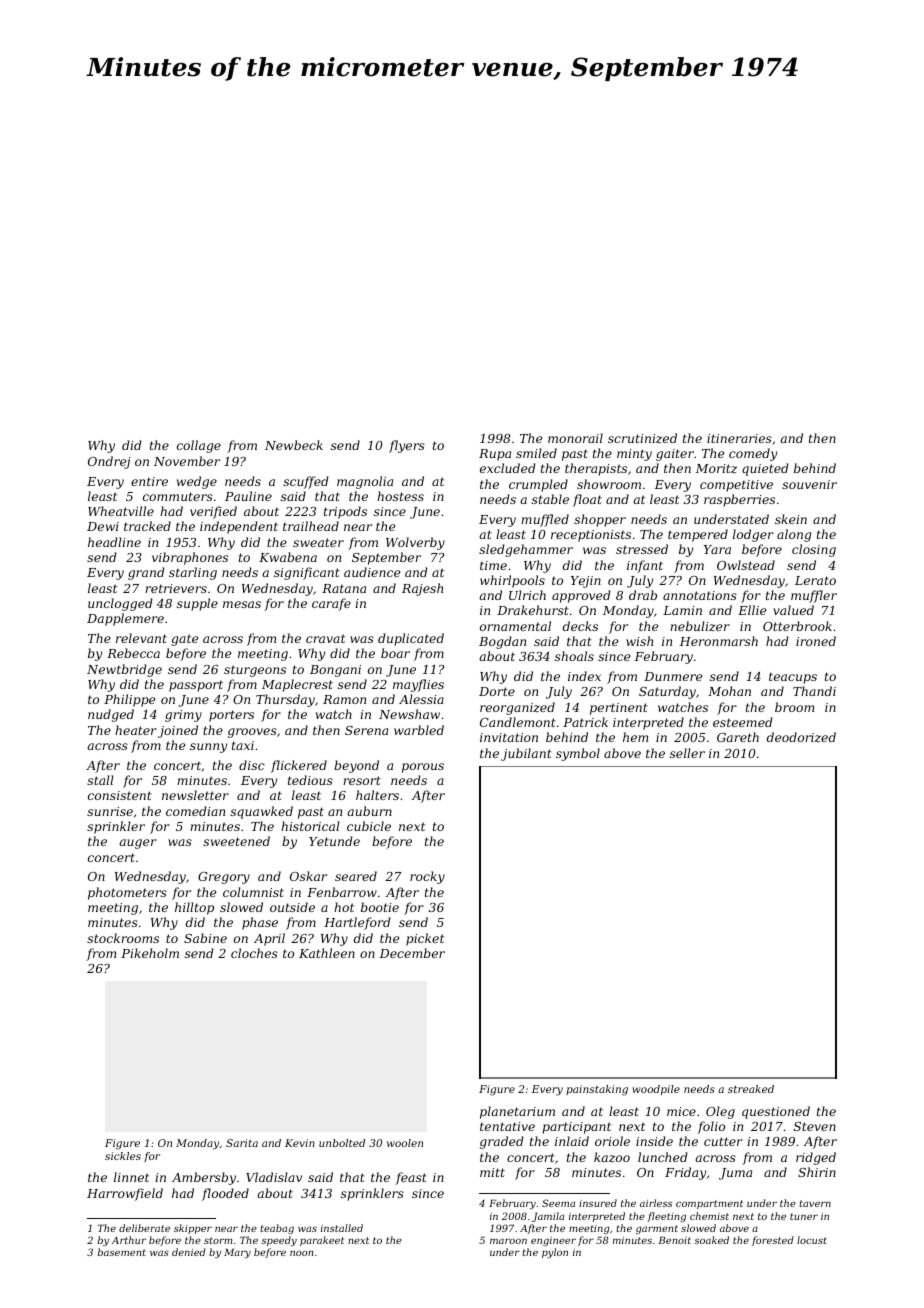 The width and height of the image is (924, 1308). Describe the element at coordinates (427, 877) in the image. I see `rocky` at that location.
